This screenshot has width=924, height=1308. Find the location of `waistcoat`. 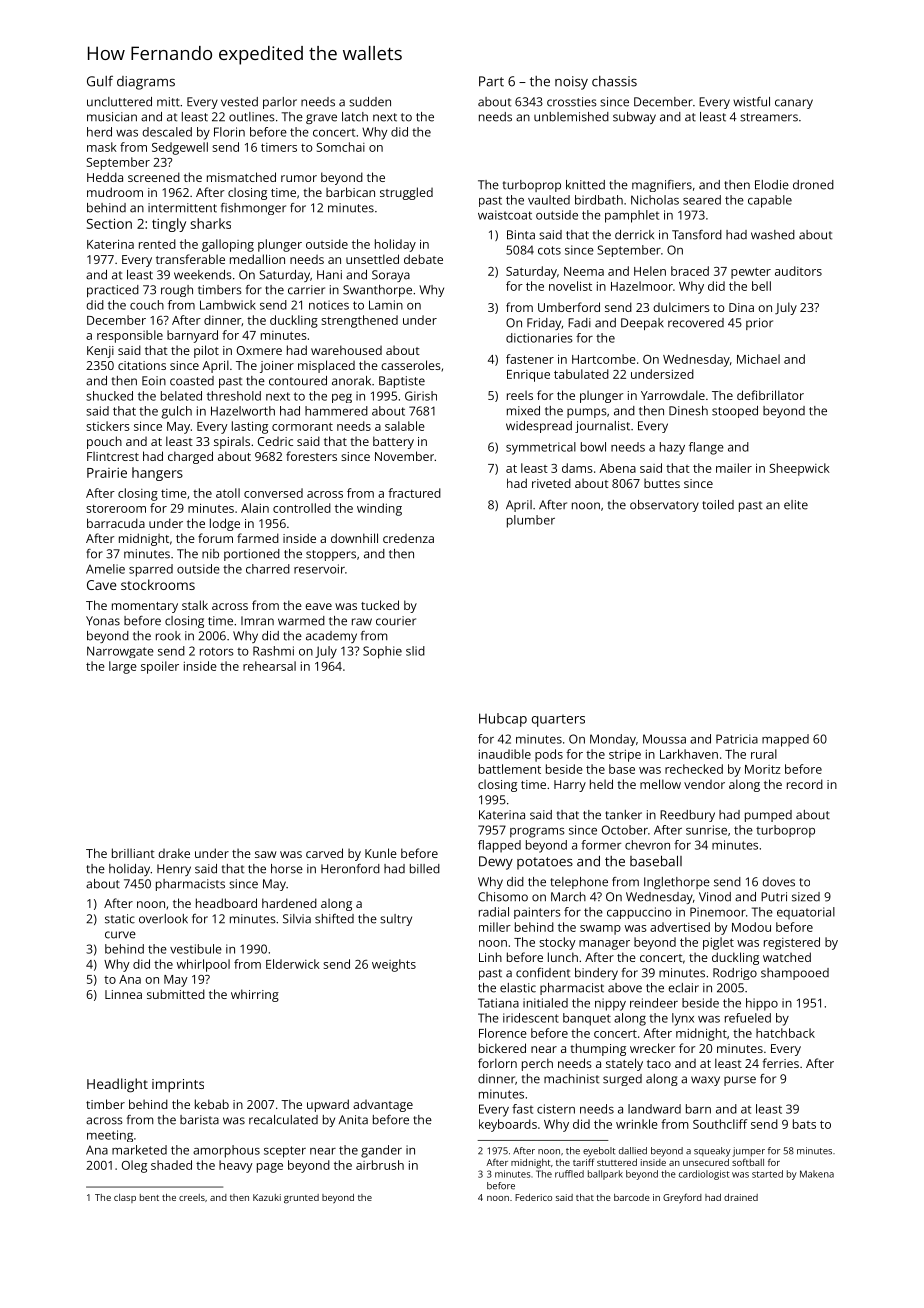

waistcoat is located at coordinates (505, 215).
